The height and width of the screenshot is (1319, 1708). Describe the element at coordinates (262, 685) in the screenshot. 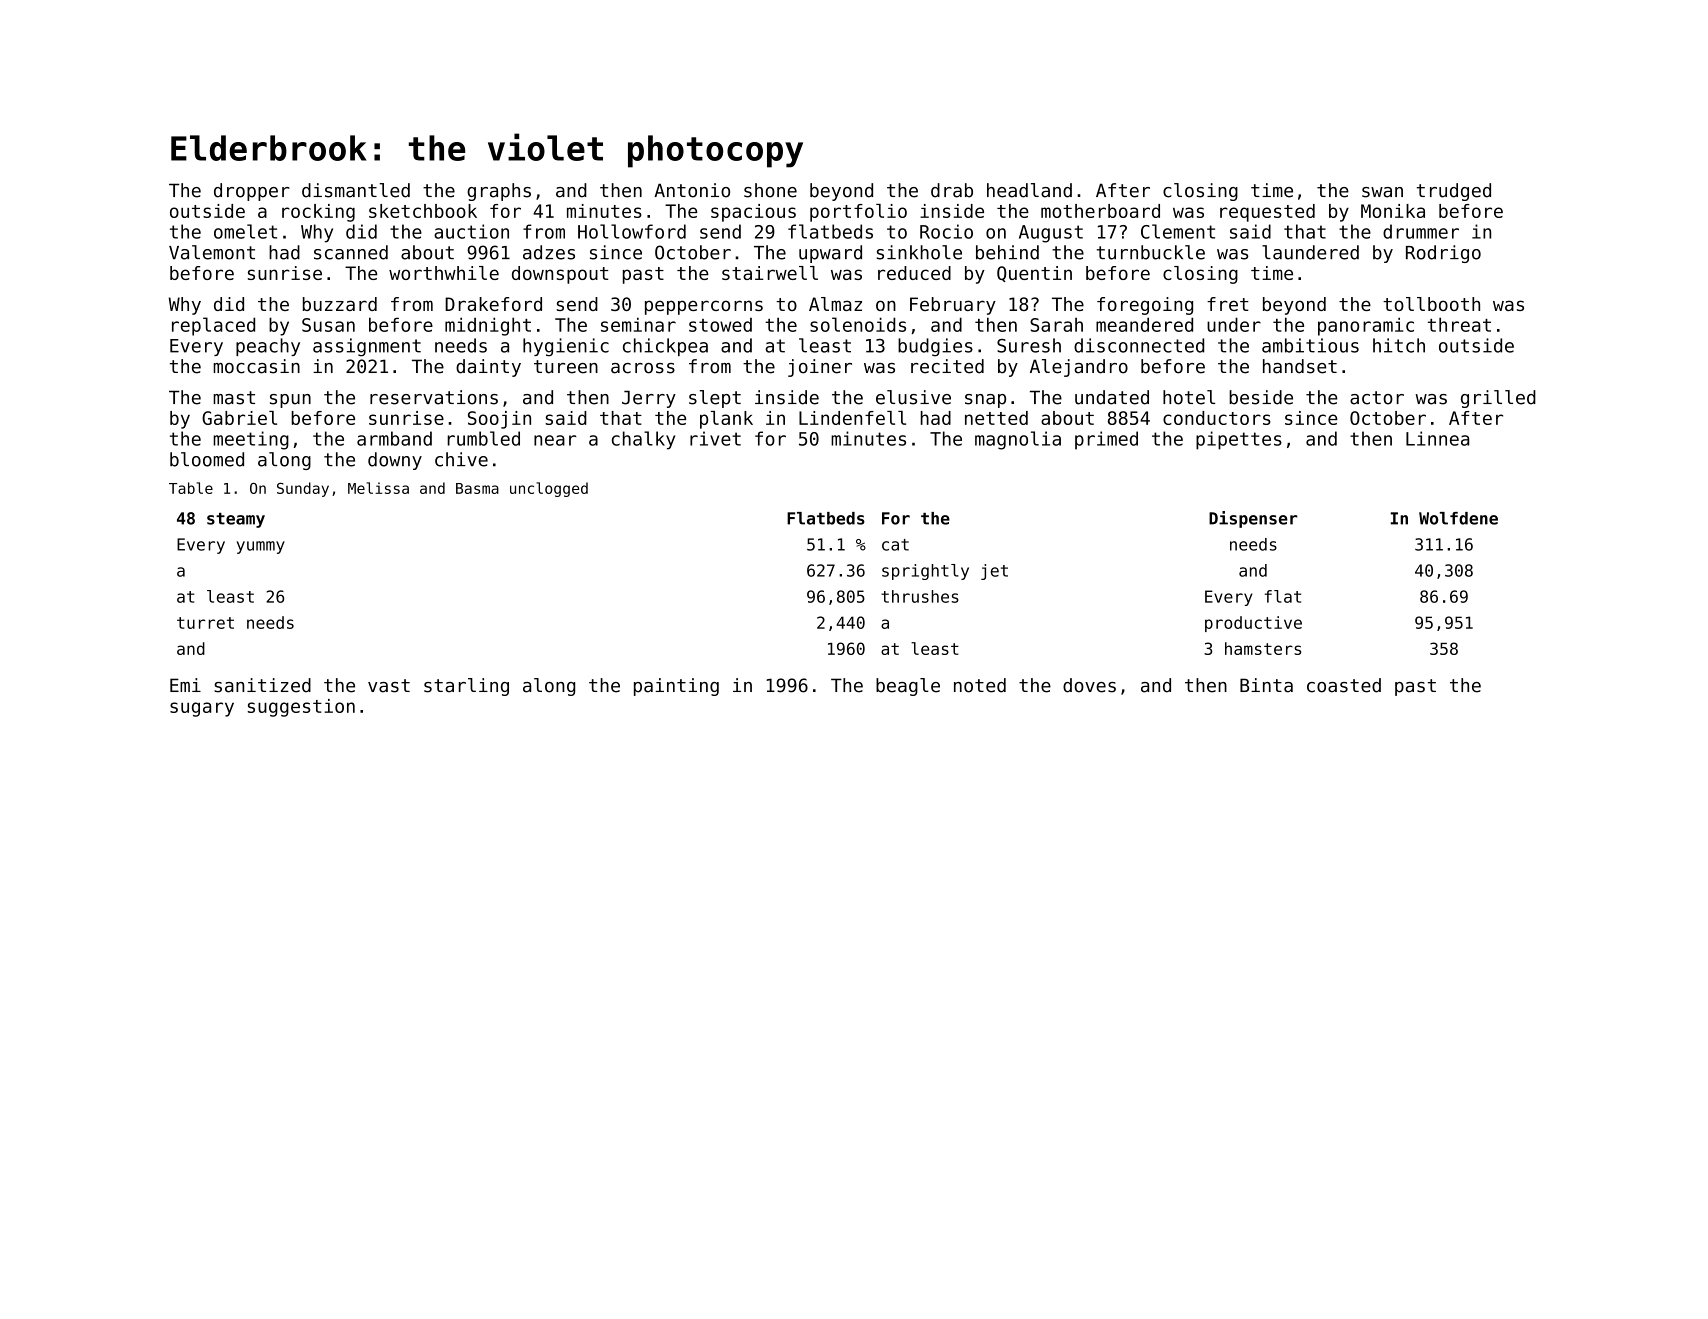

I see `sanitized` at that location.
